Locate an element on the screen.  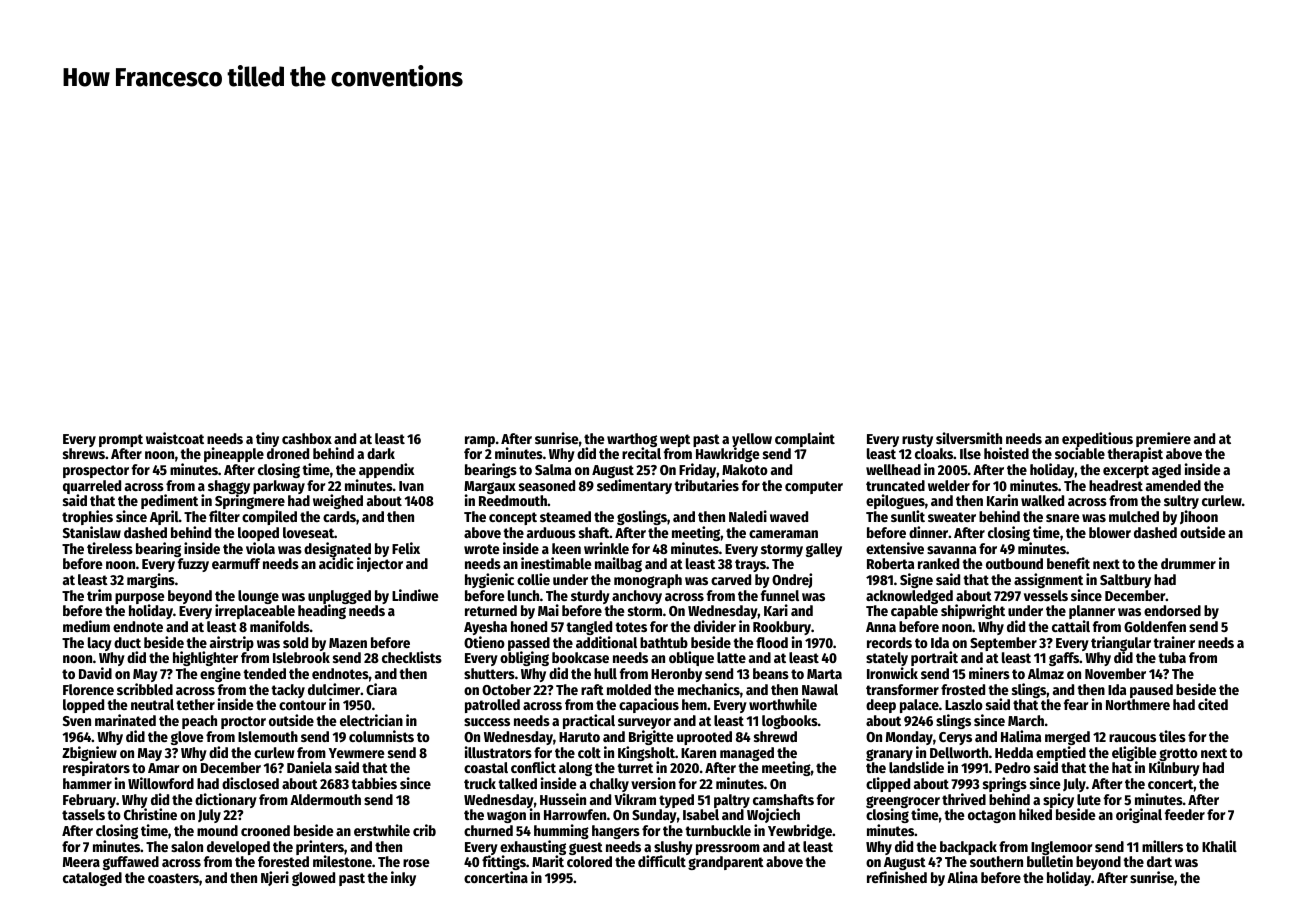
tabbies is located at coordinates (374, 783).
